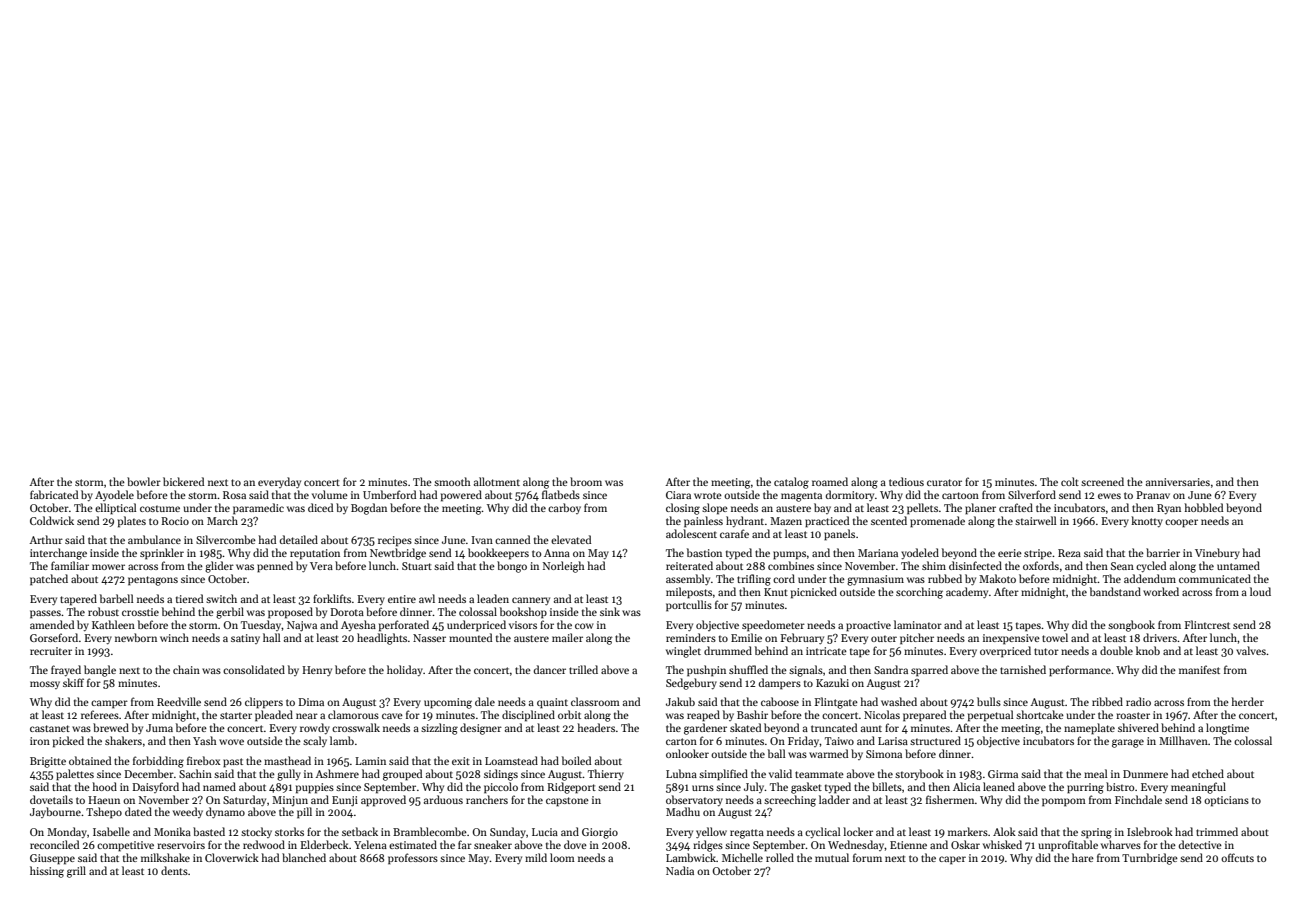 Image resolution: width=1308 pixels, height=924 pixels. What do you see at coordinates (261, 625) in the image?
I see `Tuesday` at bounding box center [261, 625].
